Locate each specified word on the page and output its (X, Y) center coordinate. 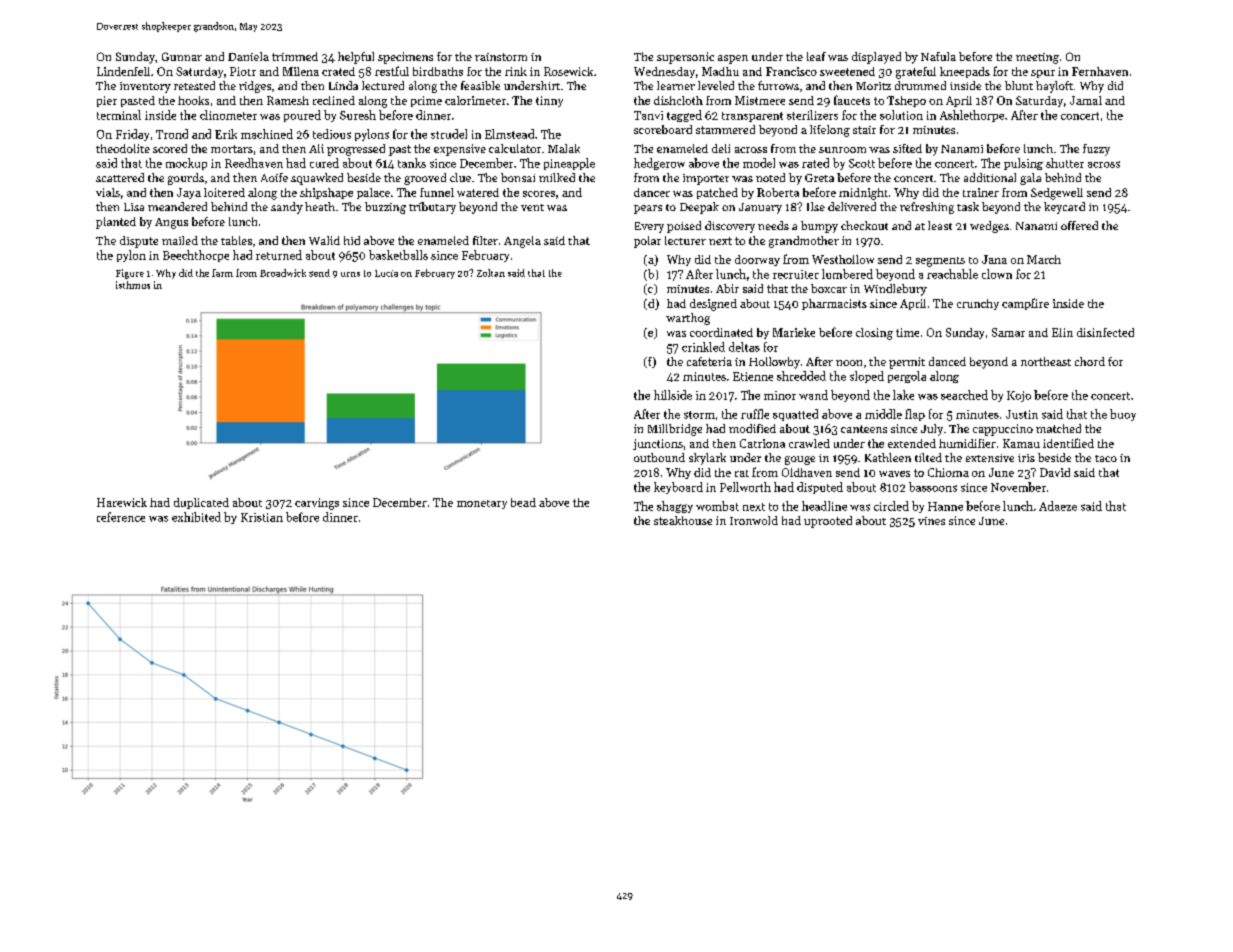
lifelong (830, 131)
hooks (193, 100)
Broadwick (283, 273)
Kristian (262, 517)
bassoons (933, 487)
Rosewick (568, 71)
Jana (994, 259)
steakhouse (683, 520)
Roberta (778, 192)
